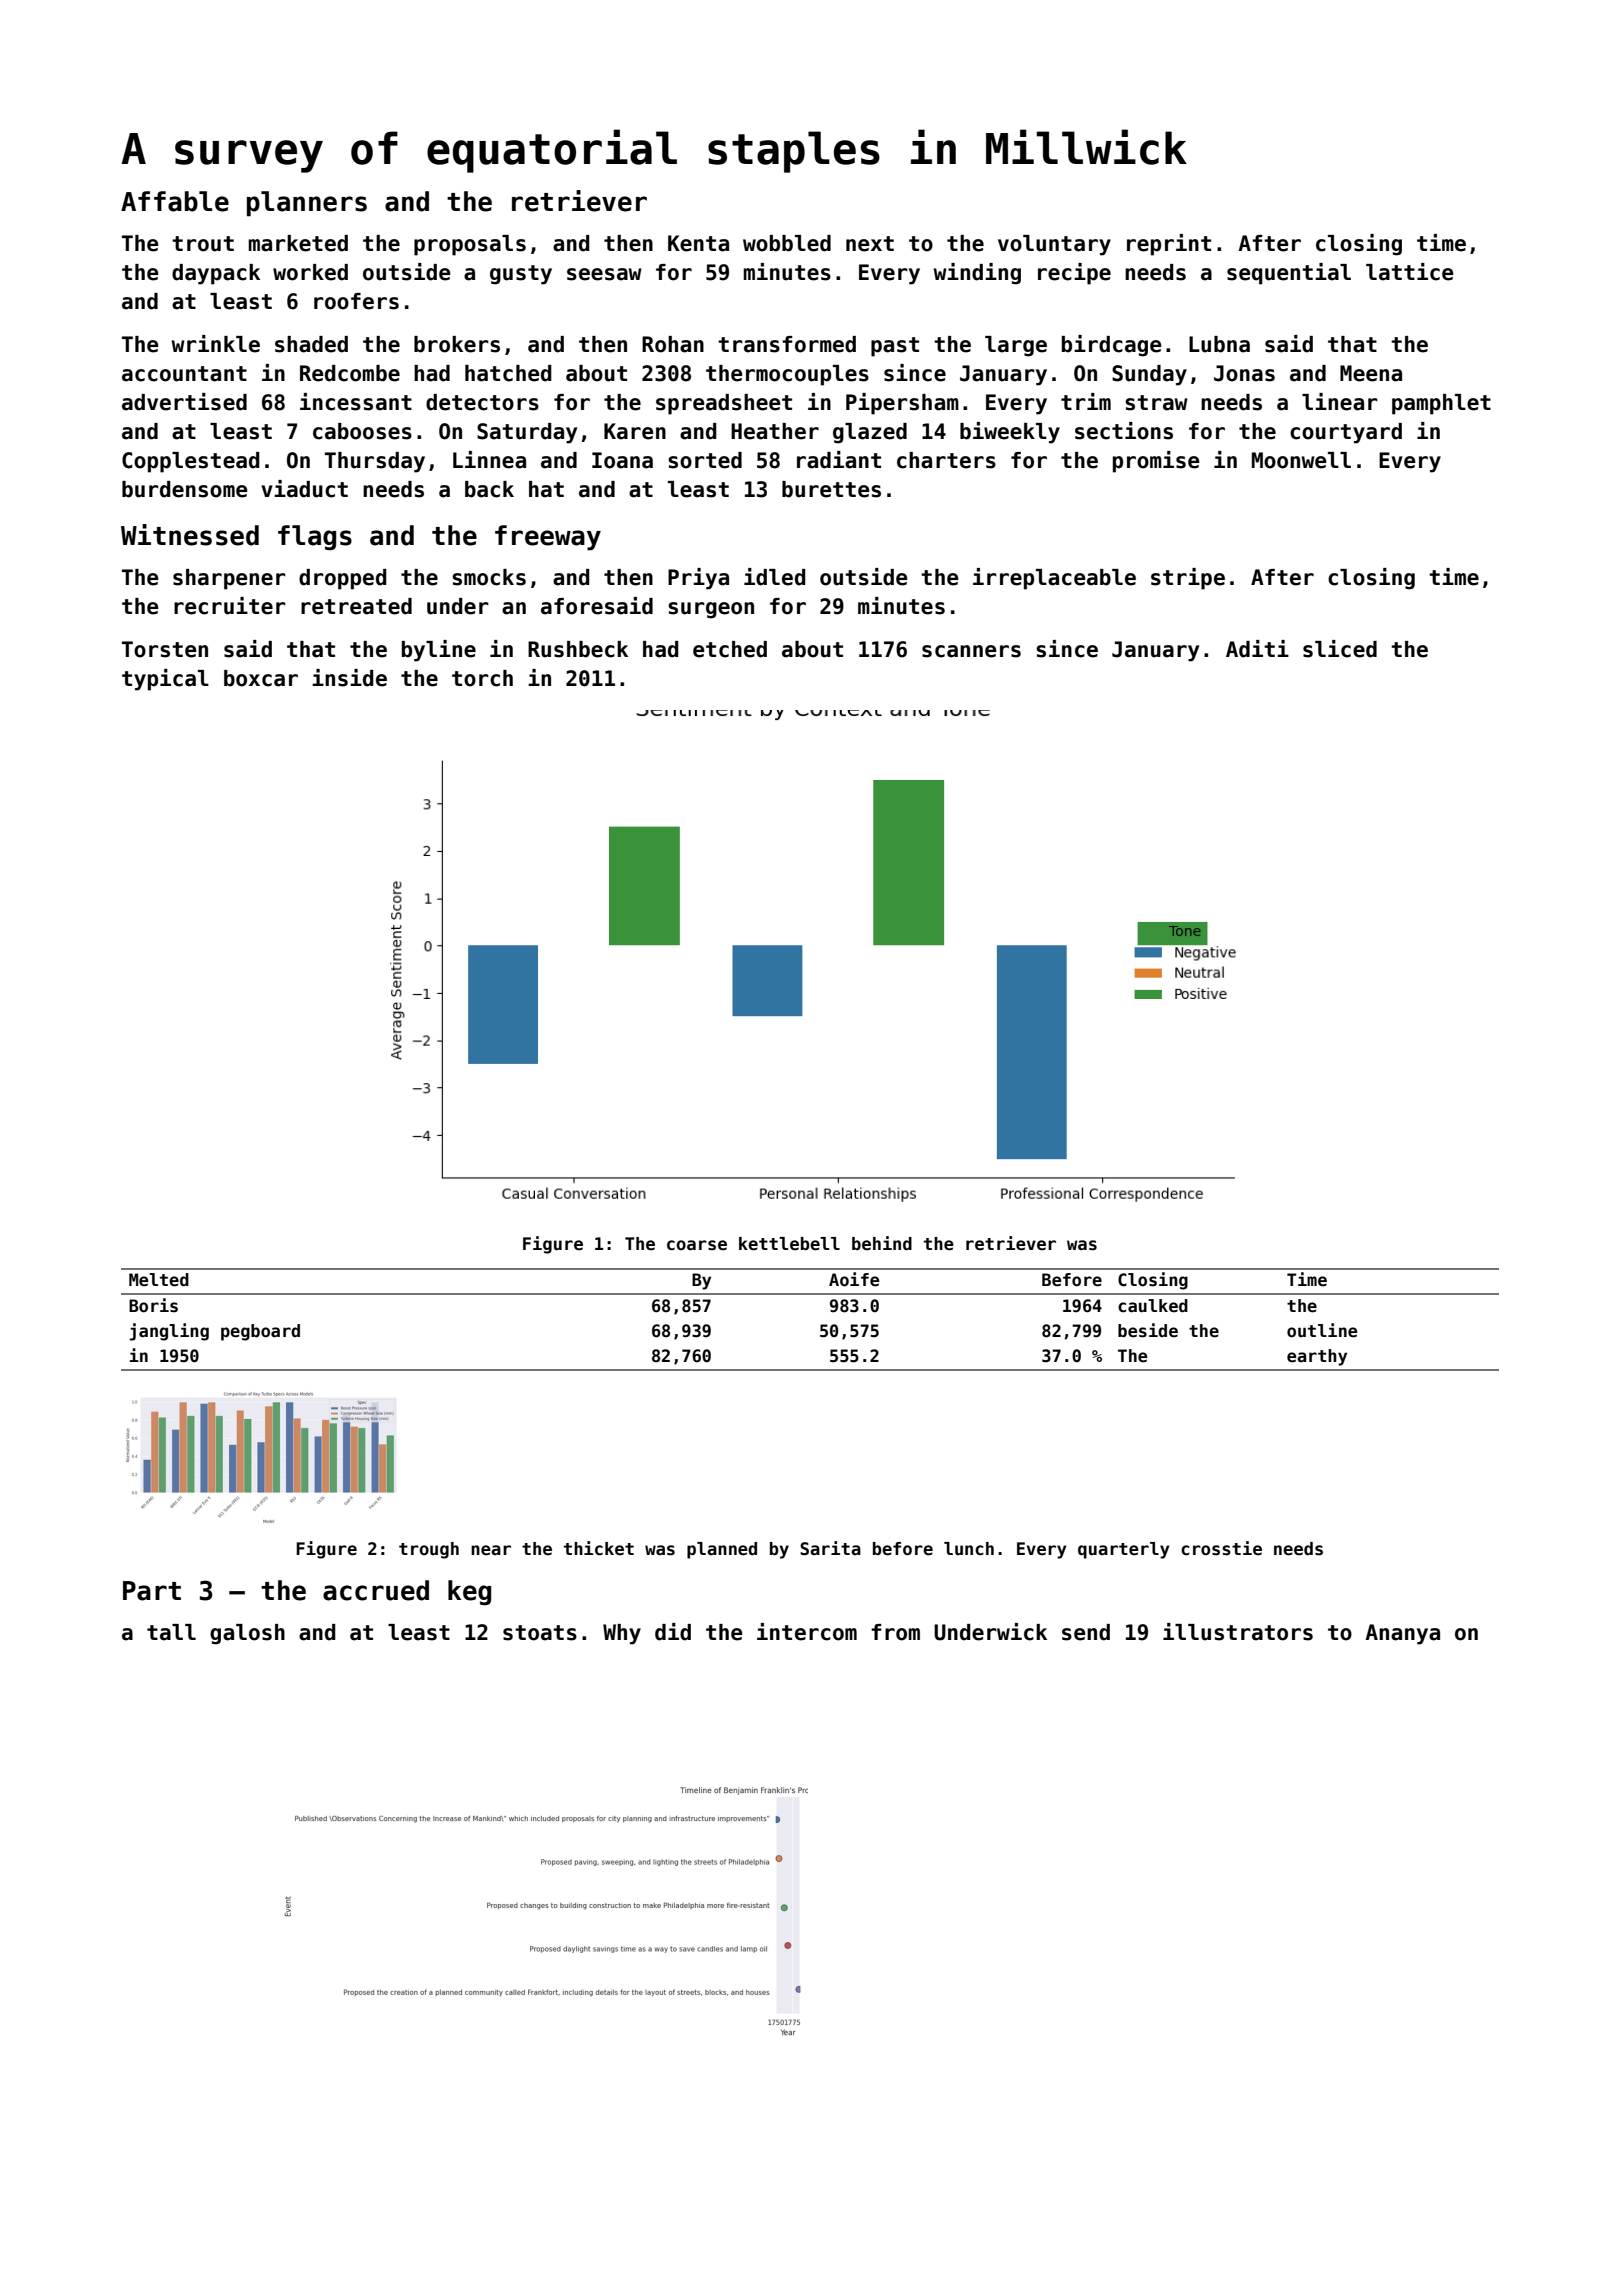 Image resolution: width=1620 pixels, height=2292 pixels. What do you see at coordinates (789, 1244) in the screenshot?
I see `kettlebell` at bounding box center [789, 1244].
